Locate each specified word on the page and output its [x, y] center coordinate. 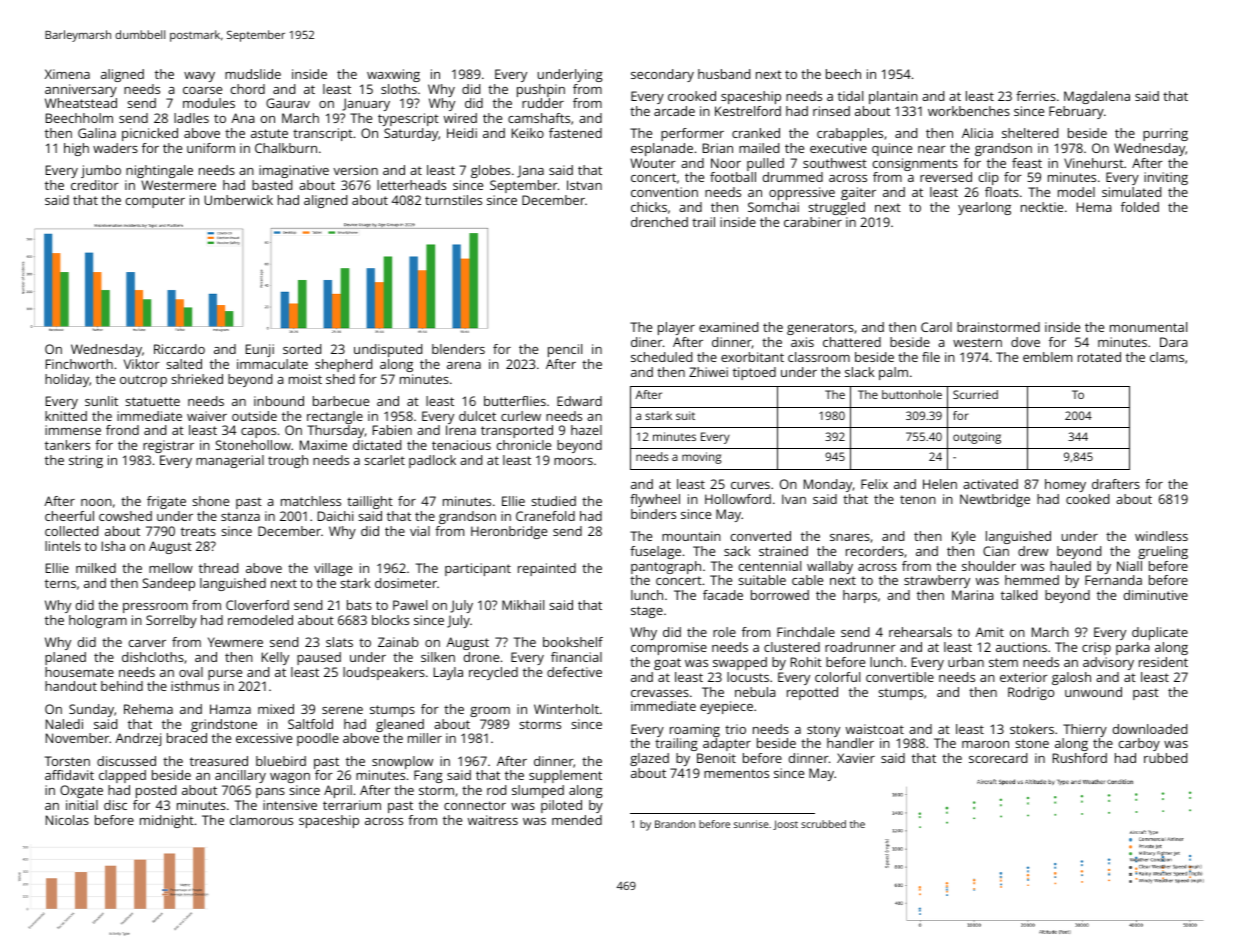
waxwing [393, 75]
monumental [1148, 327]
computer [155, 202]
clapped [122, 776]
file [931, 357]
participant [478, 569]
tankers [67, 445]
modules [209, 103]
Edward [579, 401]
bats [359, 605]
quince [892, 149]
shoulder [989, 566]
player [676, 328]
